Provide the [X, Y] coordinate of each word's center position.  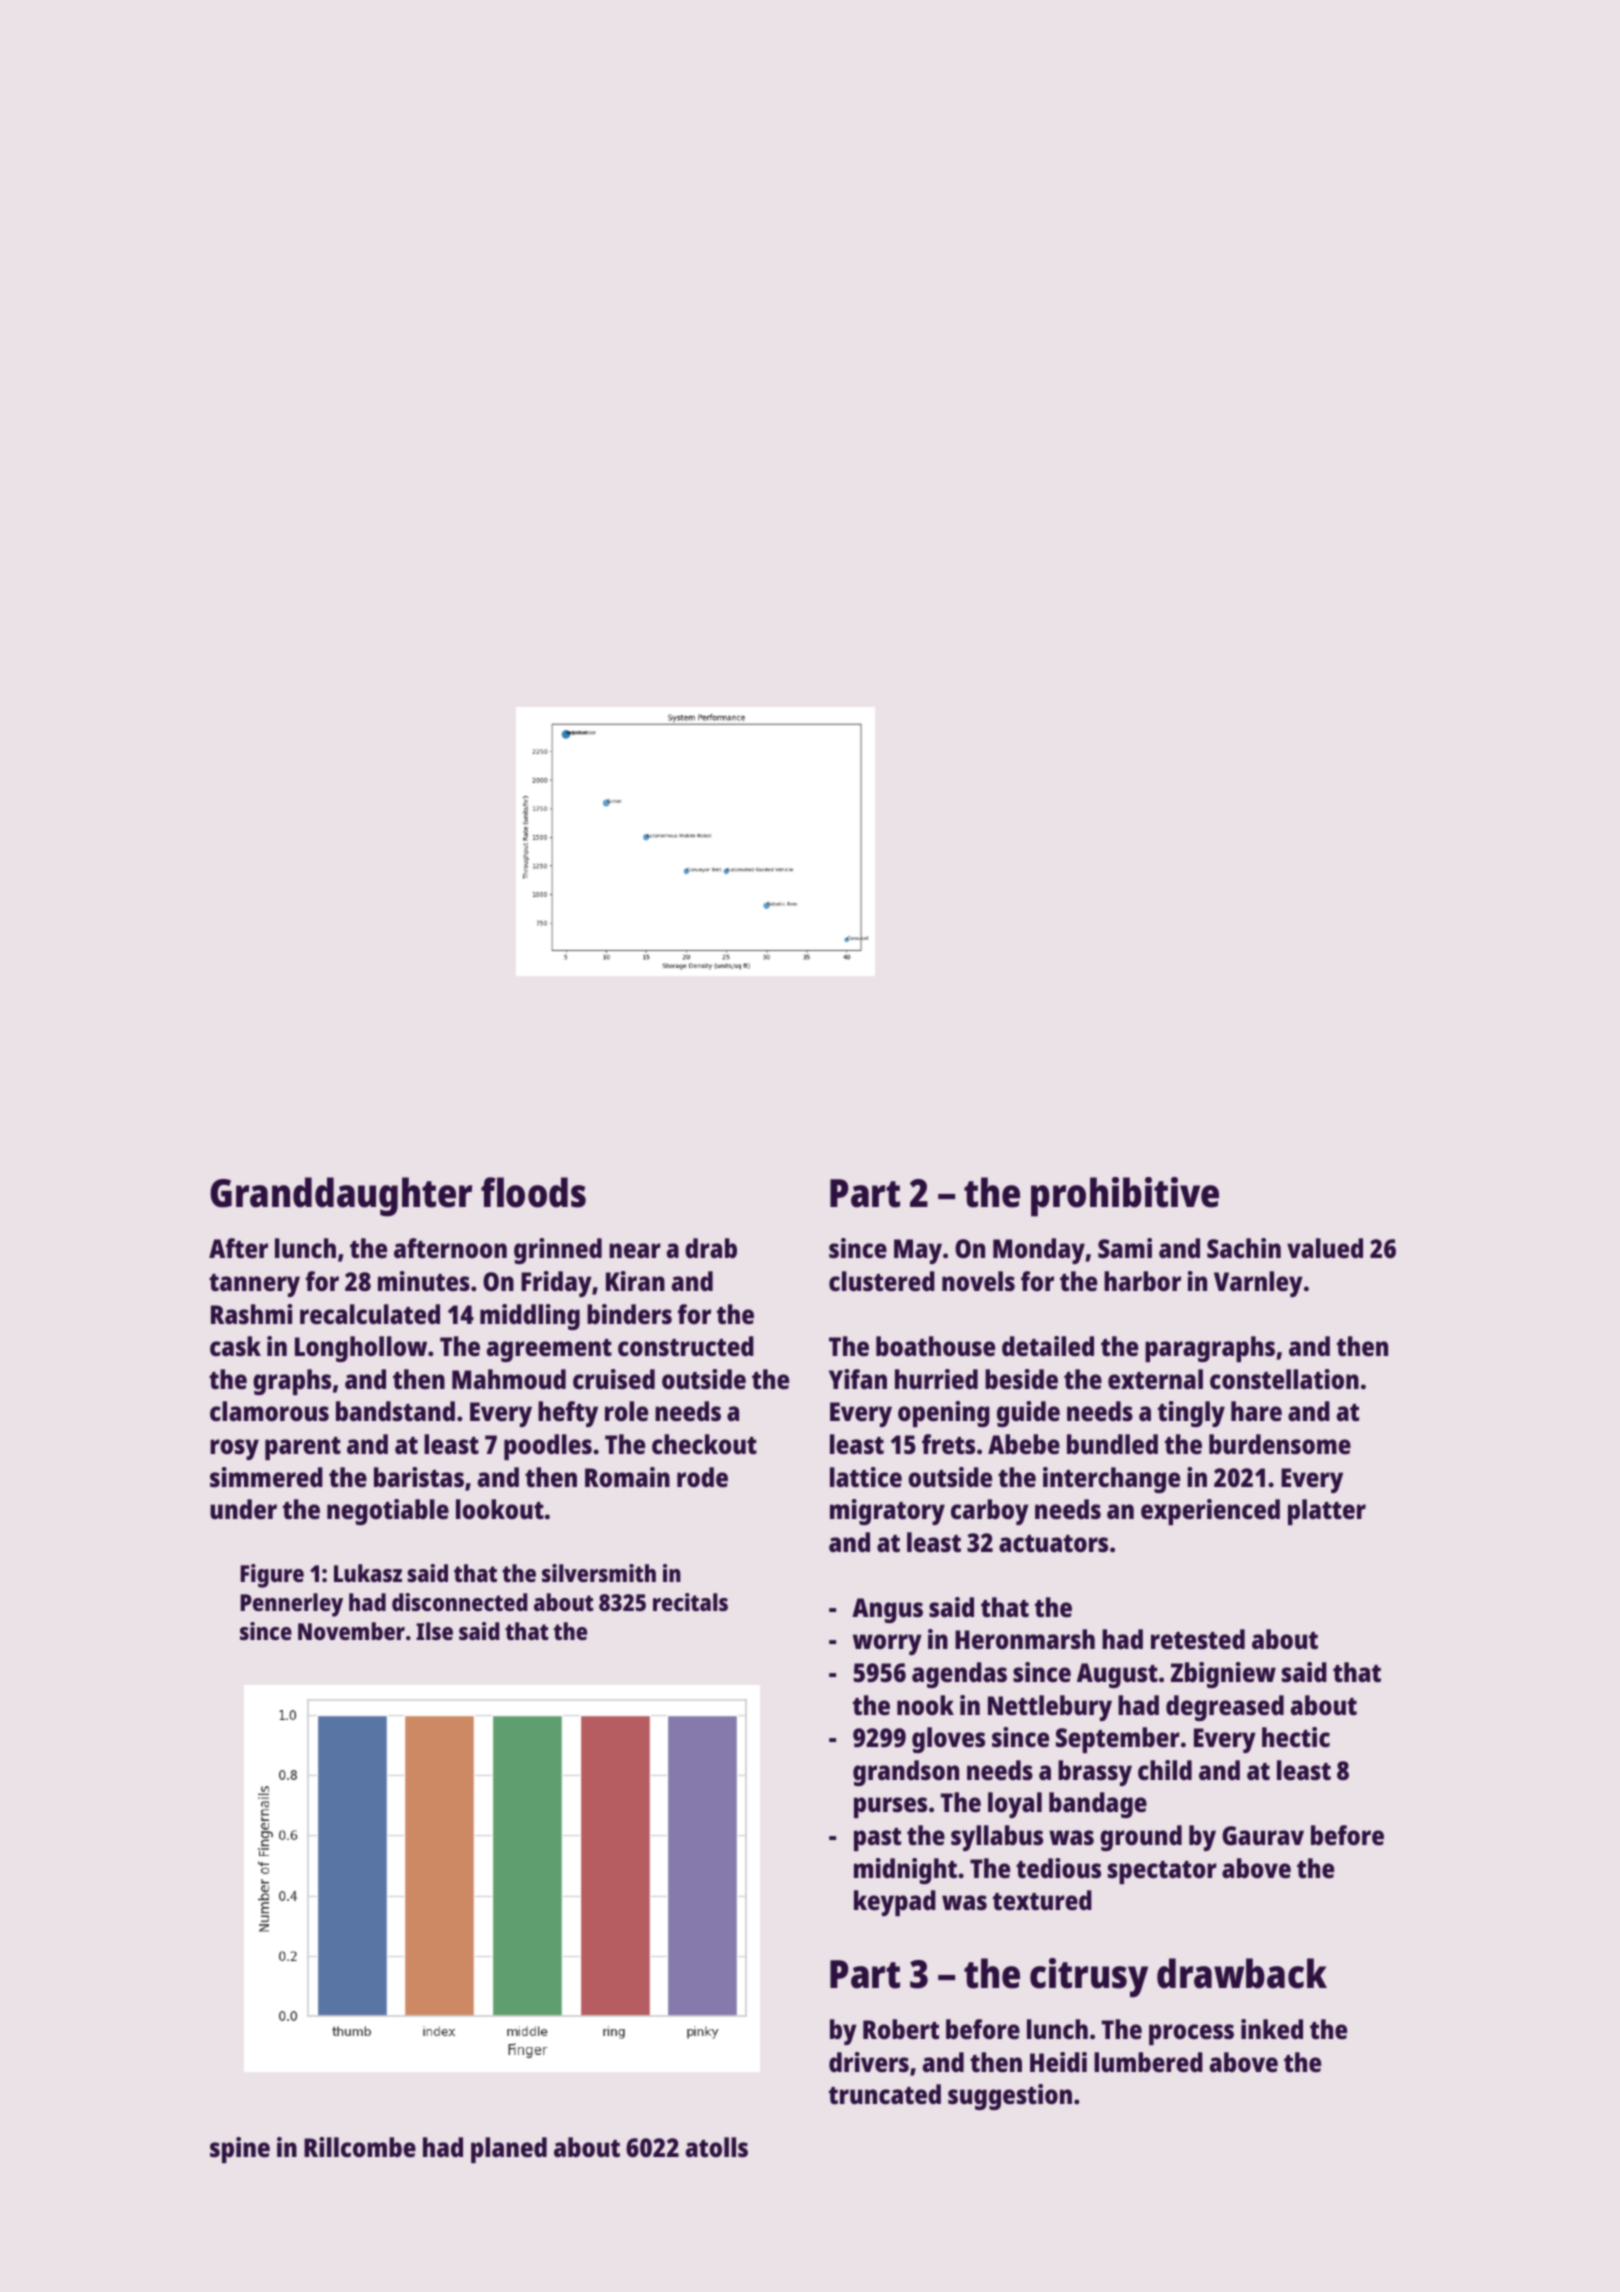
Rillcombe [360, 2147]
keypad [895, 1903]
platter [1327, 1512]
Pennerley [291, 1605]
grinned [558, 1251]
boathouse [935, 1346]
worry [887, 1644]
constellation [1284, 1379]
